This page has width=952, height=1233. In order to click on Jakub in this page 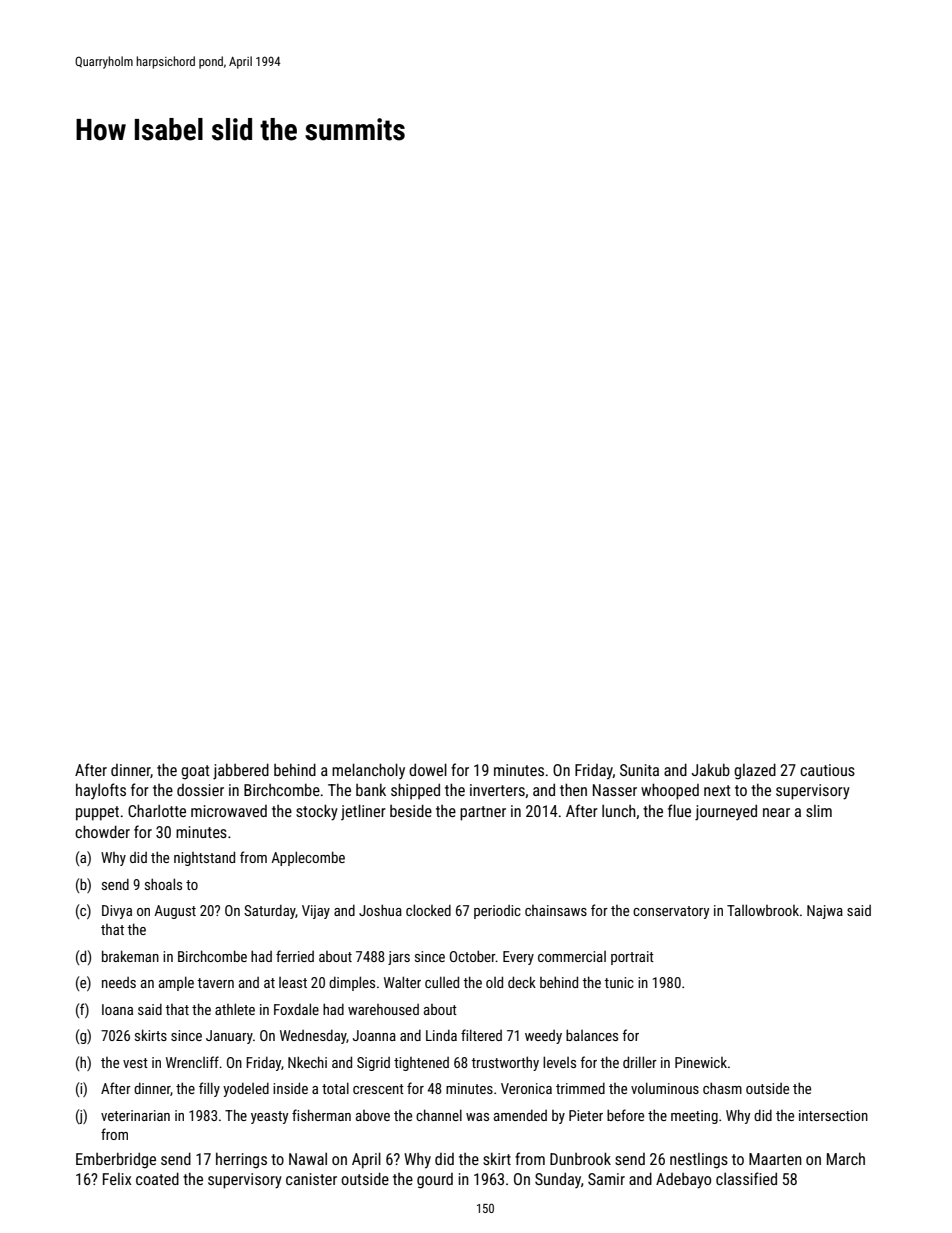, I will do `click(710, 769)`.
